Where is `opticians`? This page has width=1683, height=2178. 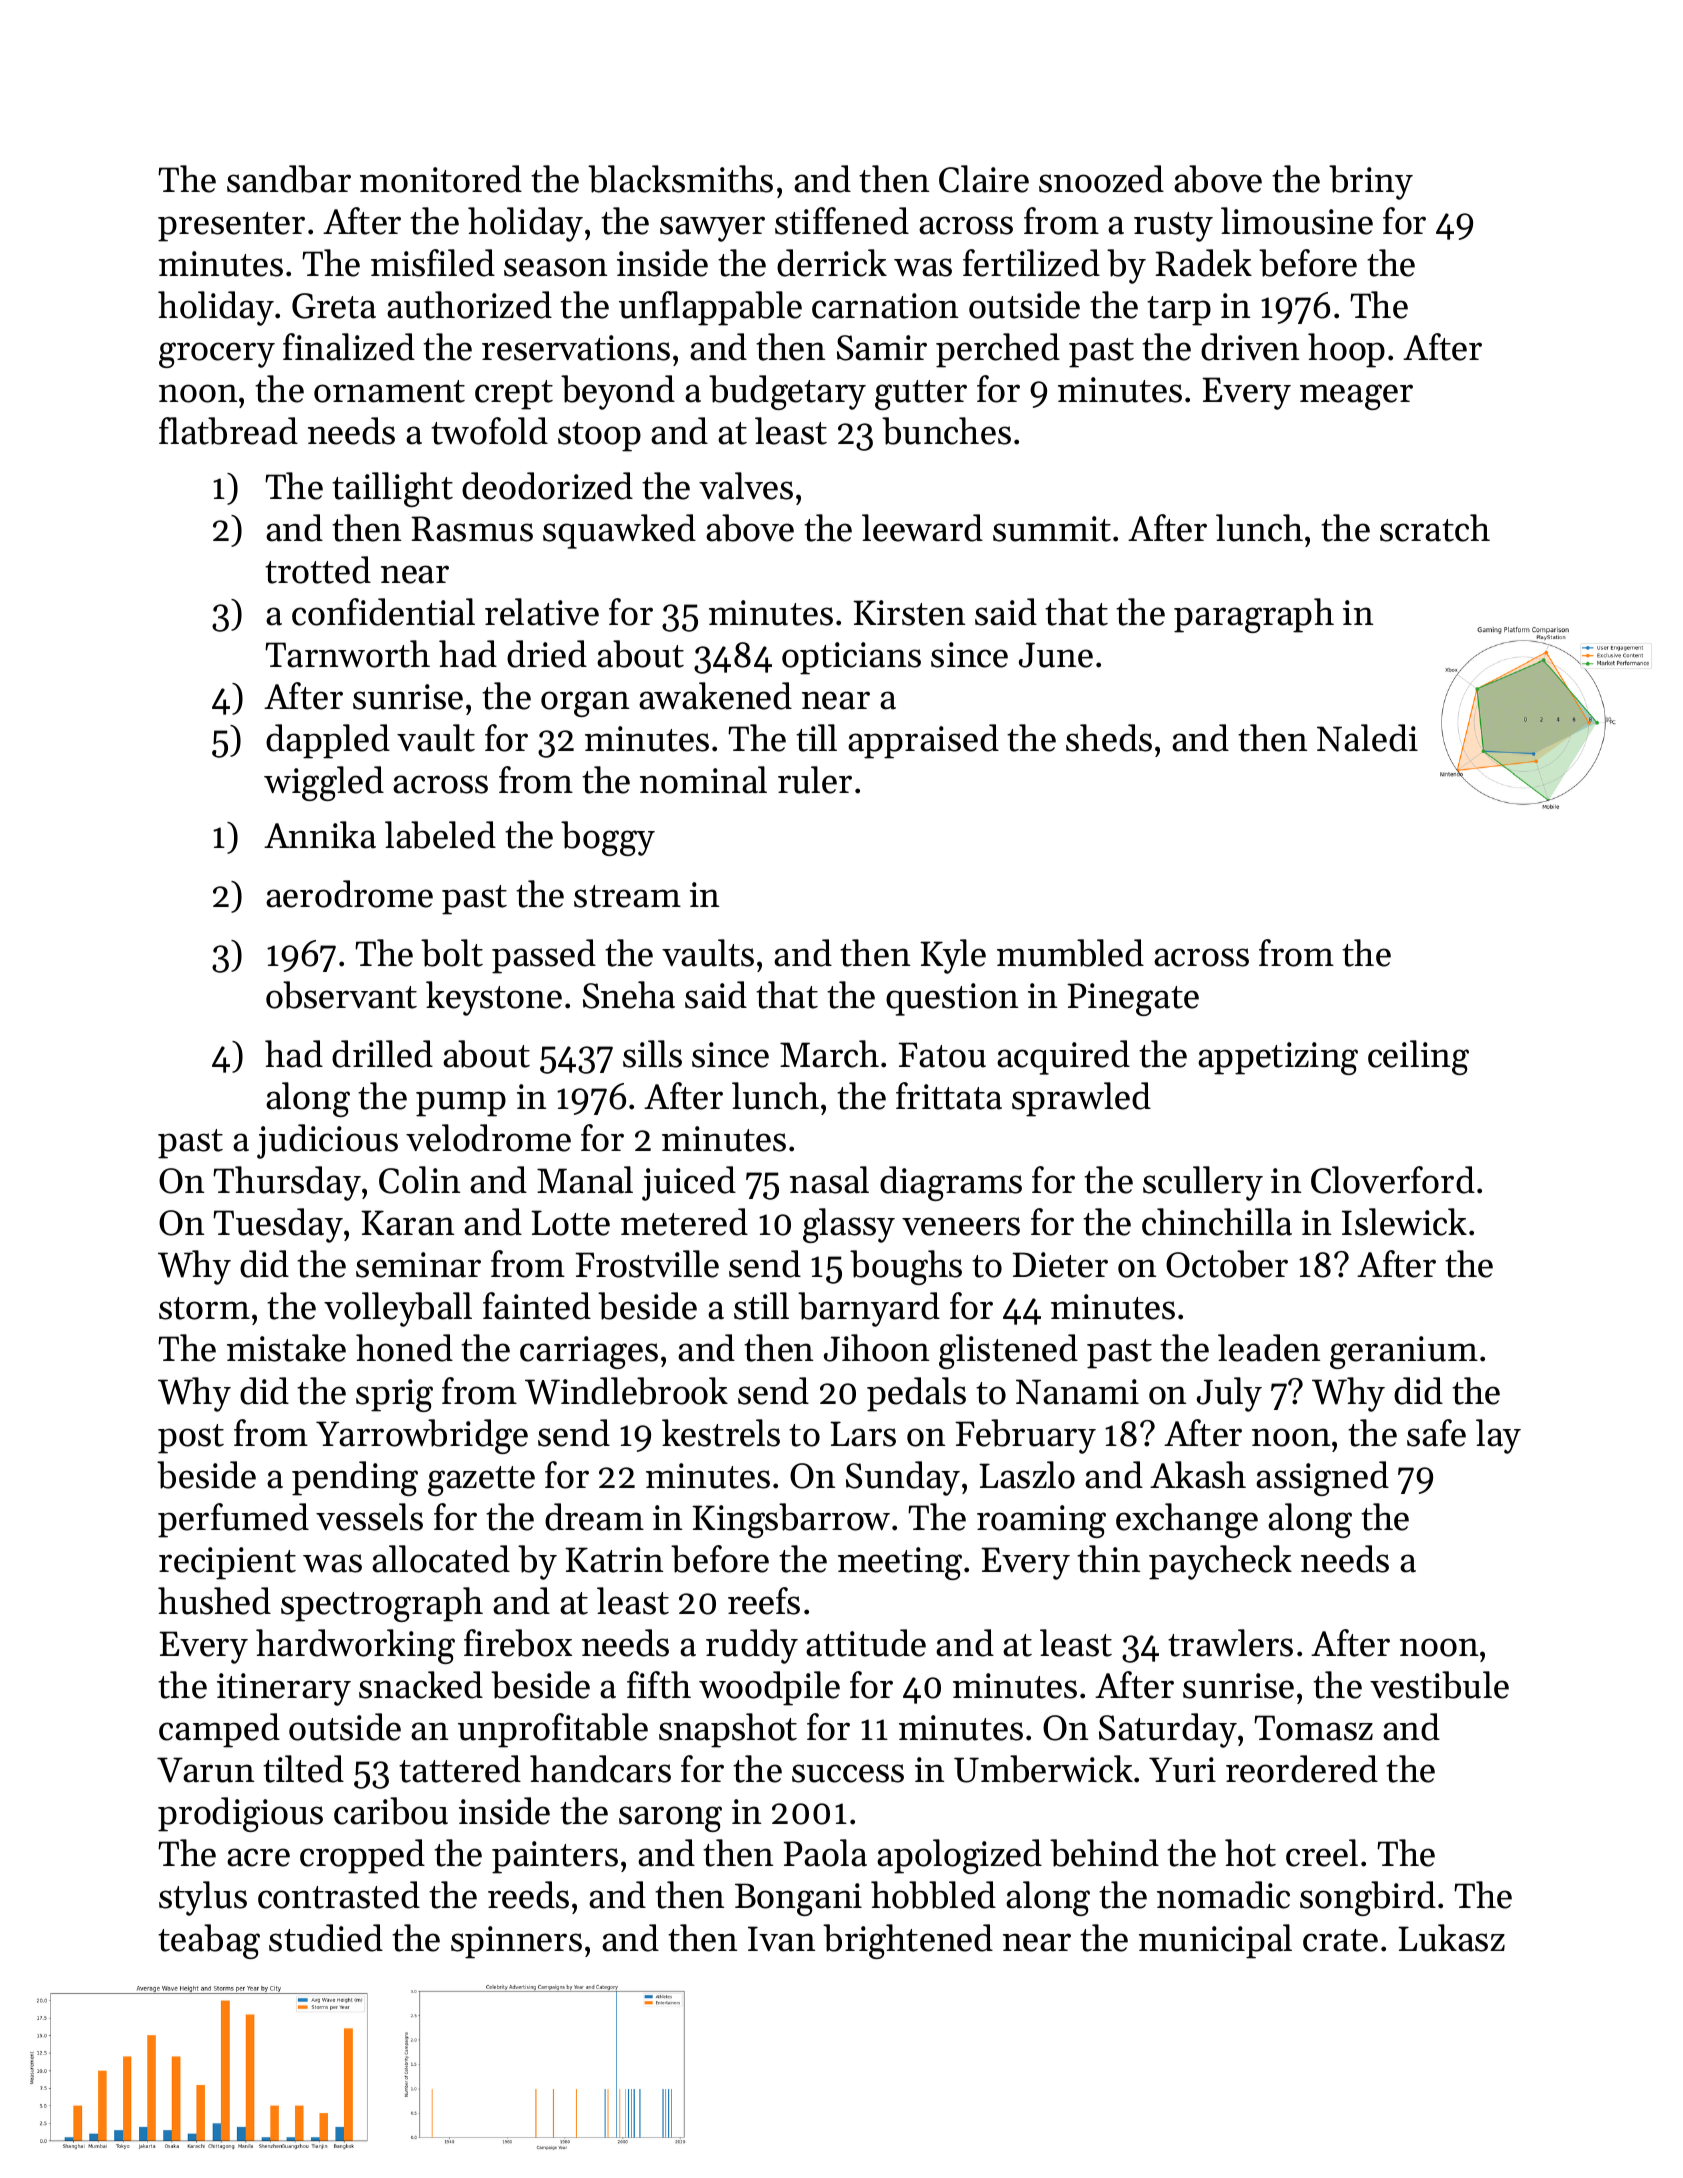
opticians is located at coordinates (851, 658).
